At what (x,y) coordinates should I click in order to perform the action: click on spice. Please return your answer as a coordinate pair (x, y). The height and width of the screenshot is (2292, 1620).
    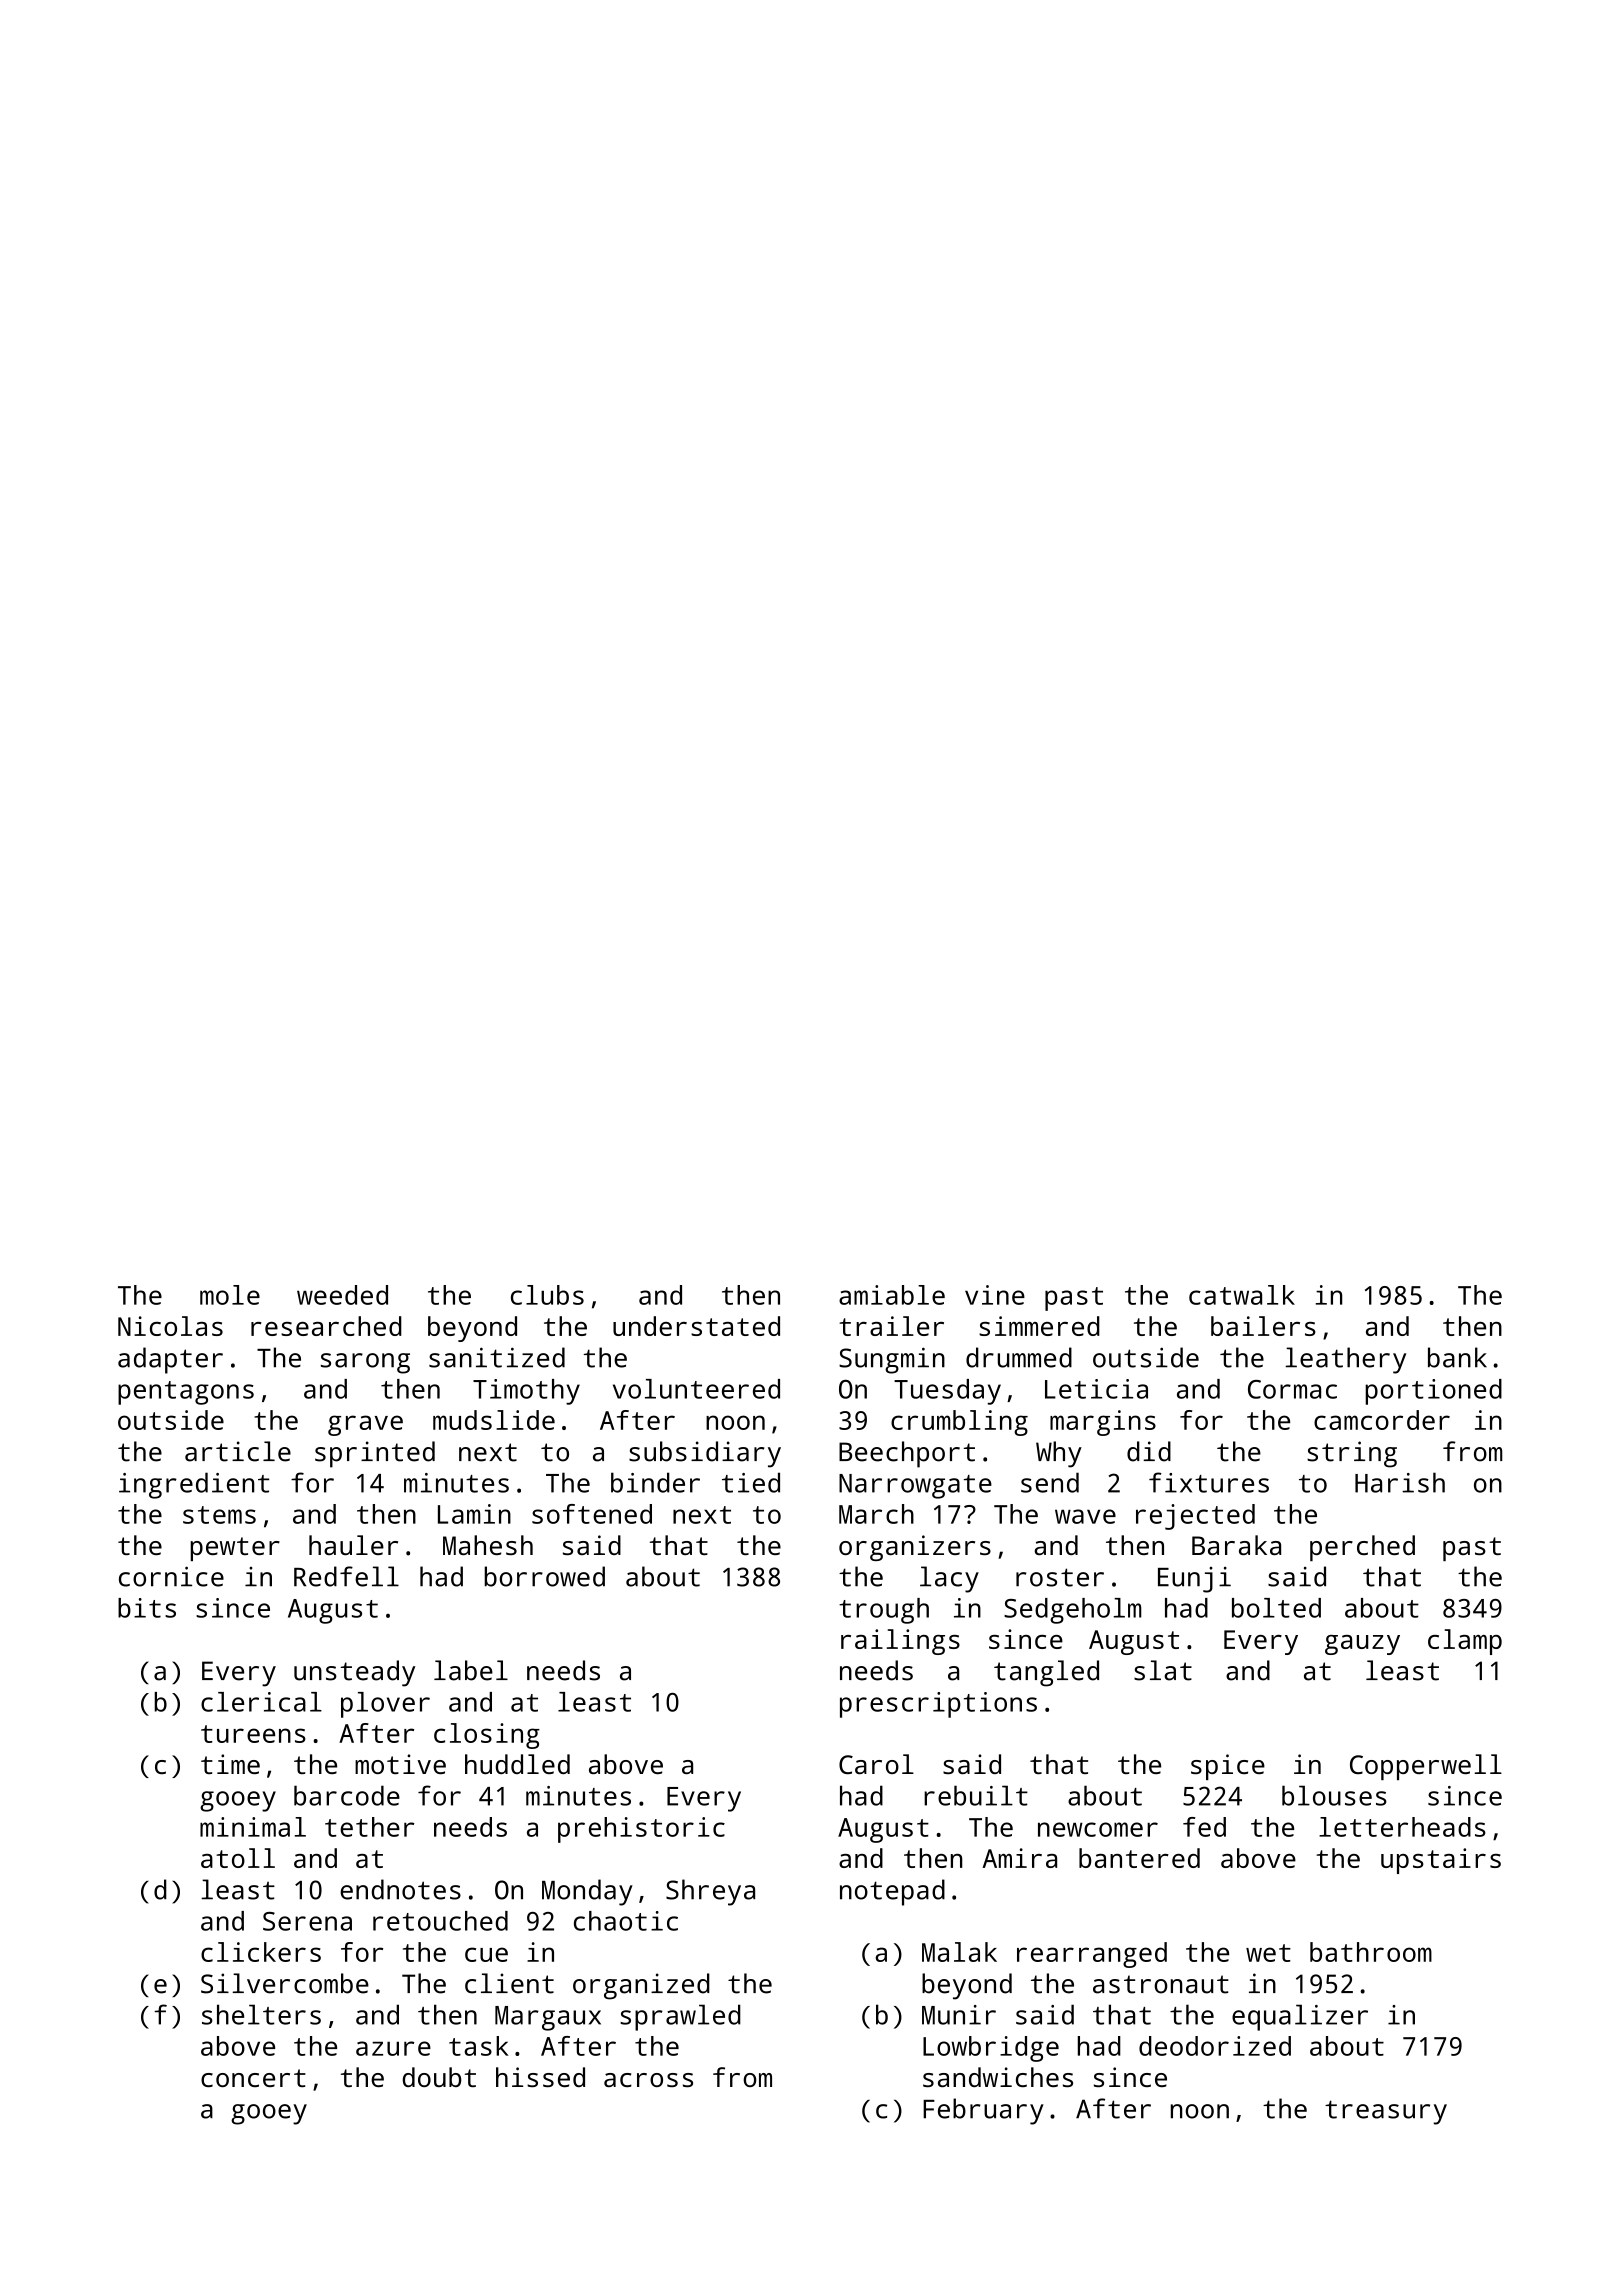
    Looking at the image, I should click on (1228, 1767).
